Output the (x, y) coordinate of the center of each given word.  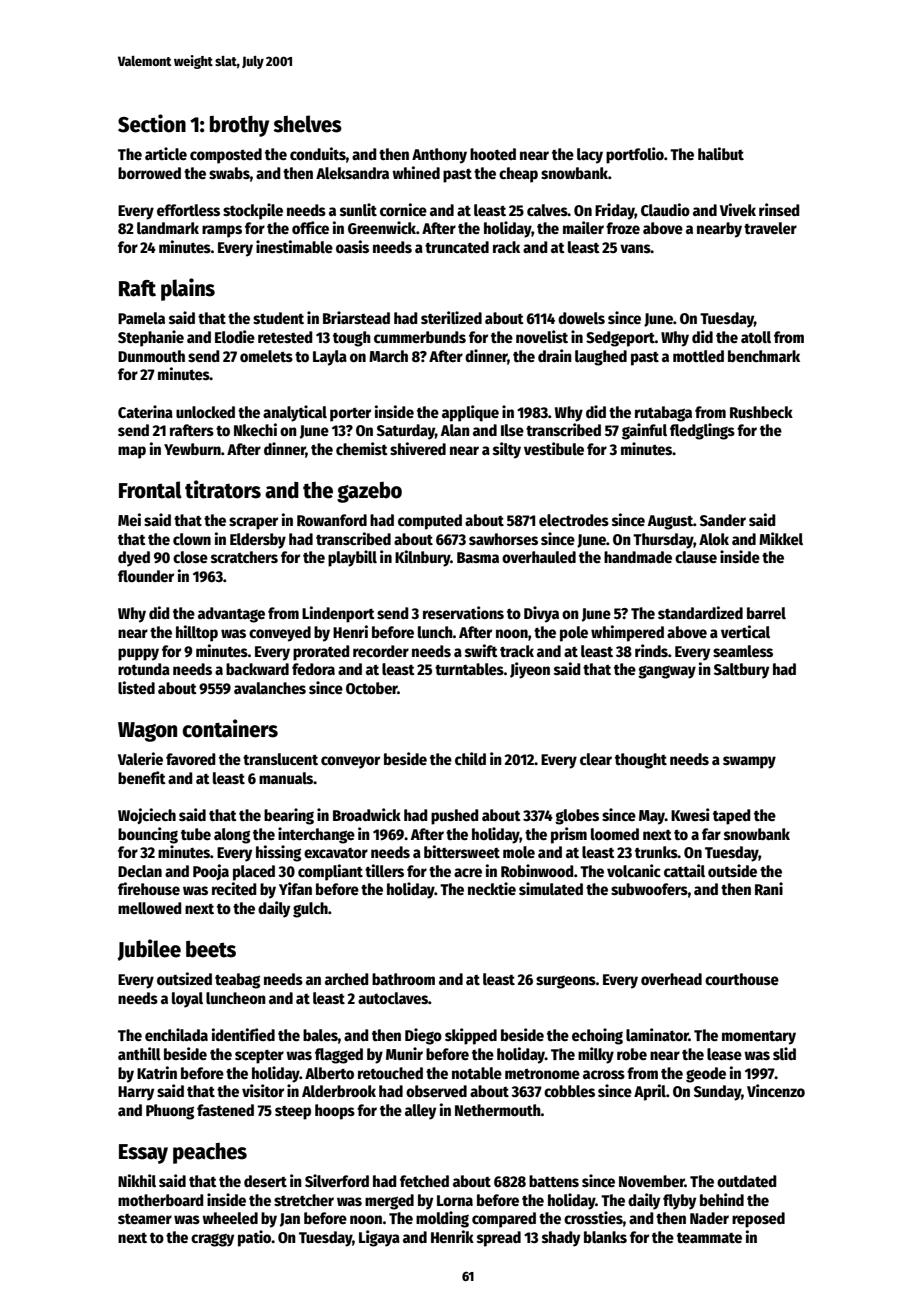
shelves (307, 124)
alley (420, 1112)
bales (320, 1035)
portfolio (635, 155)
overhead (671, 979)
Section (152, 123)
